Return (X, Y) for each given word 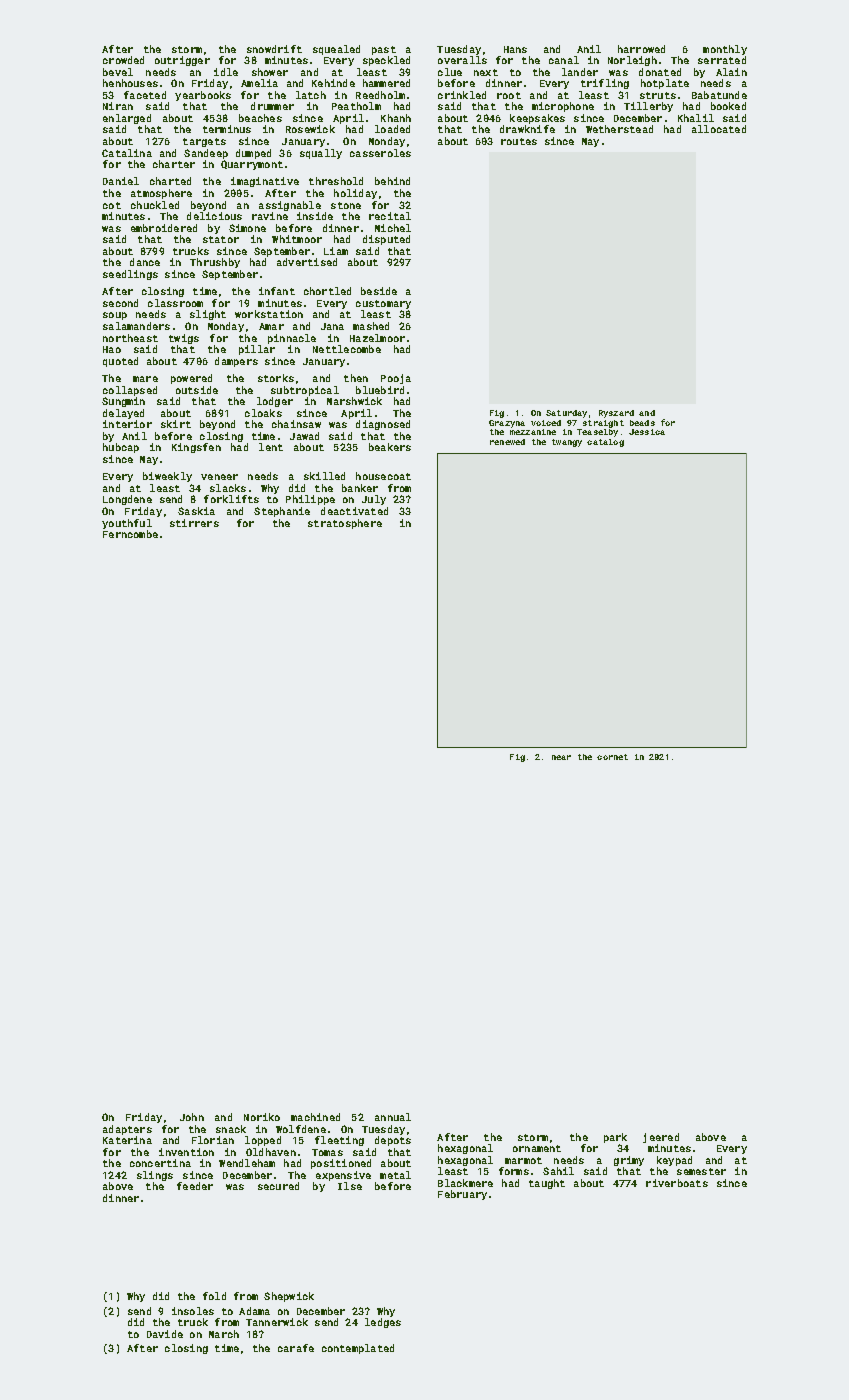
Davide (165, 1334)
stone (346, 205)
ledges (383, 1323)
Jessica (647, 432)
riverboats (677, 1183)
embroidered (164, 228)
